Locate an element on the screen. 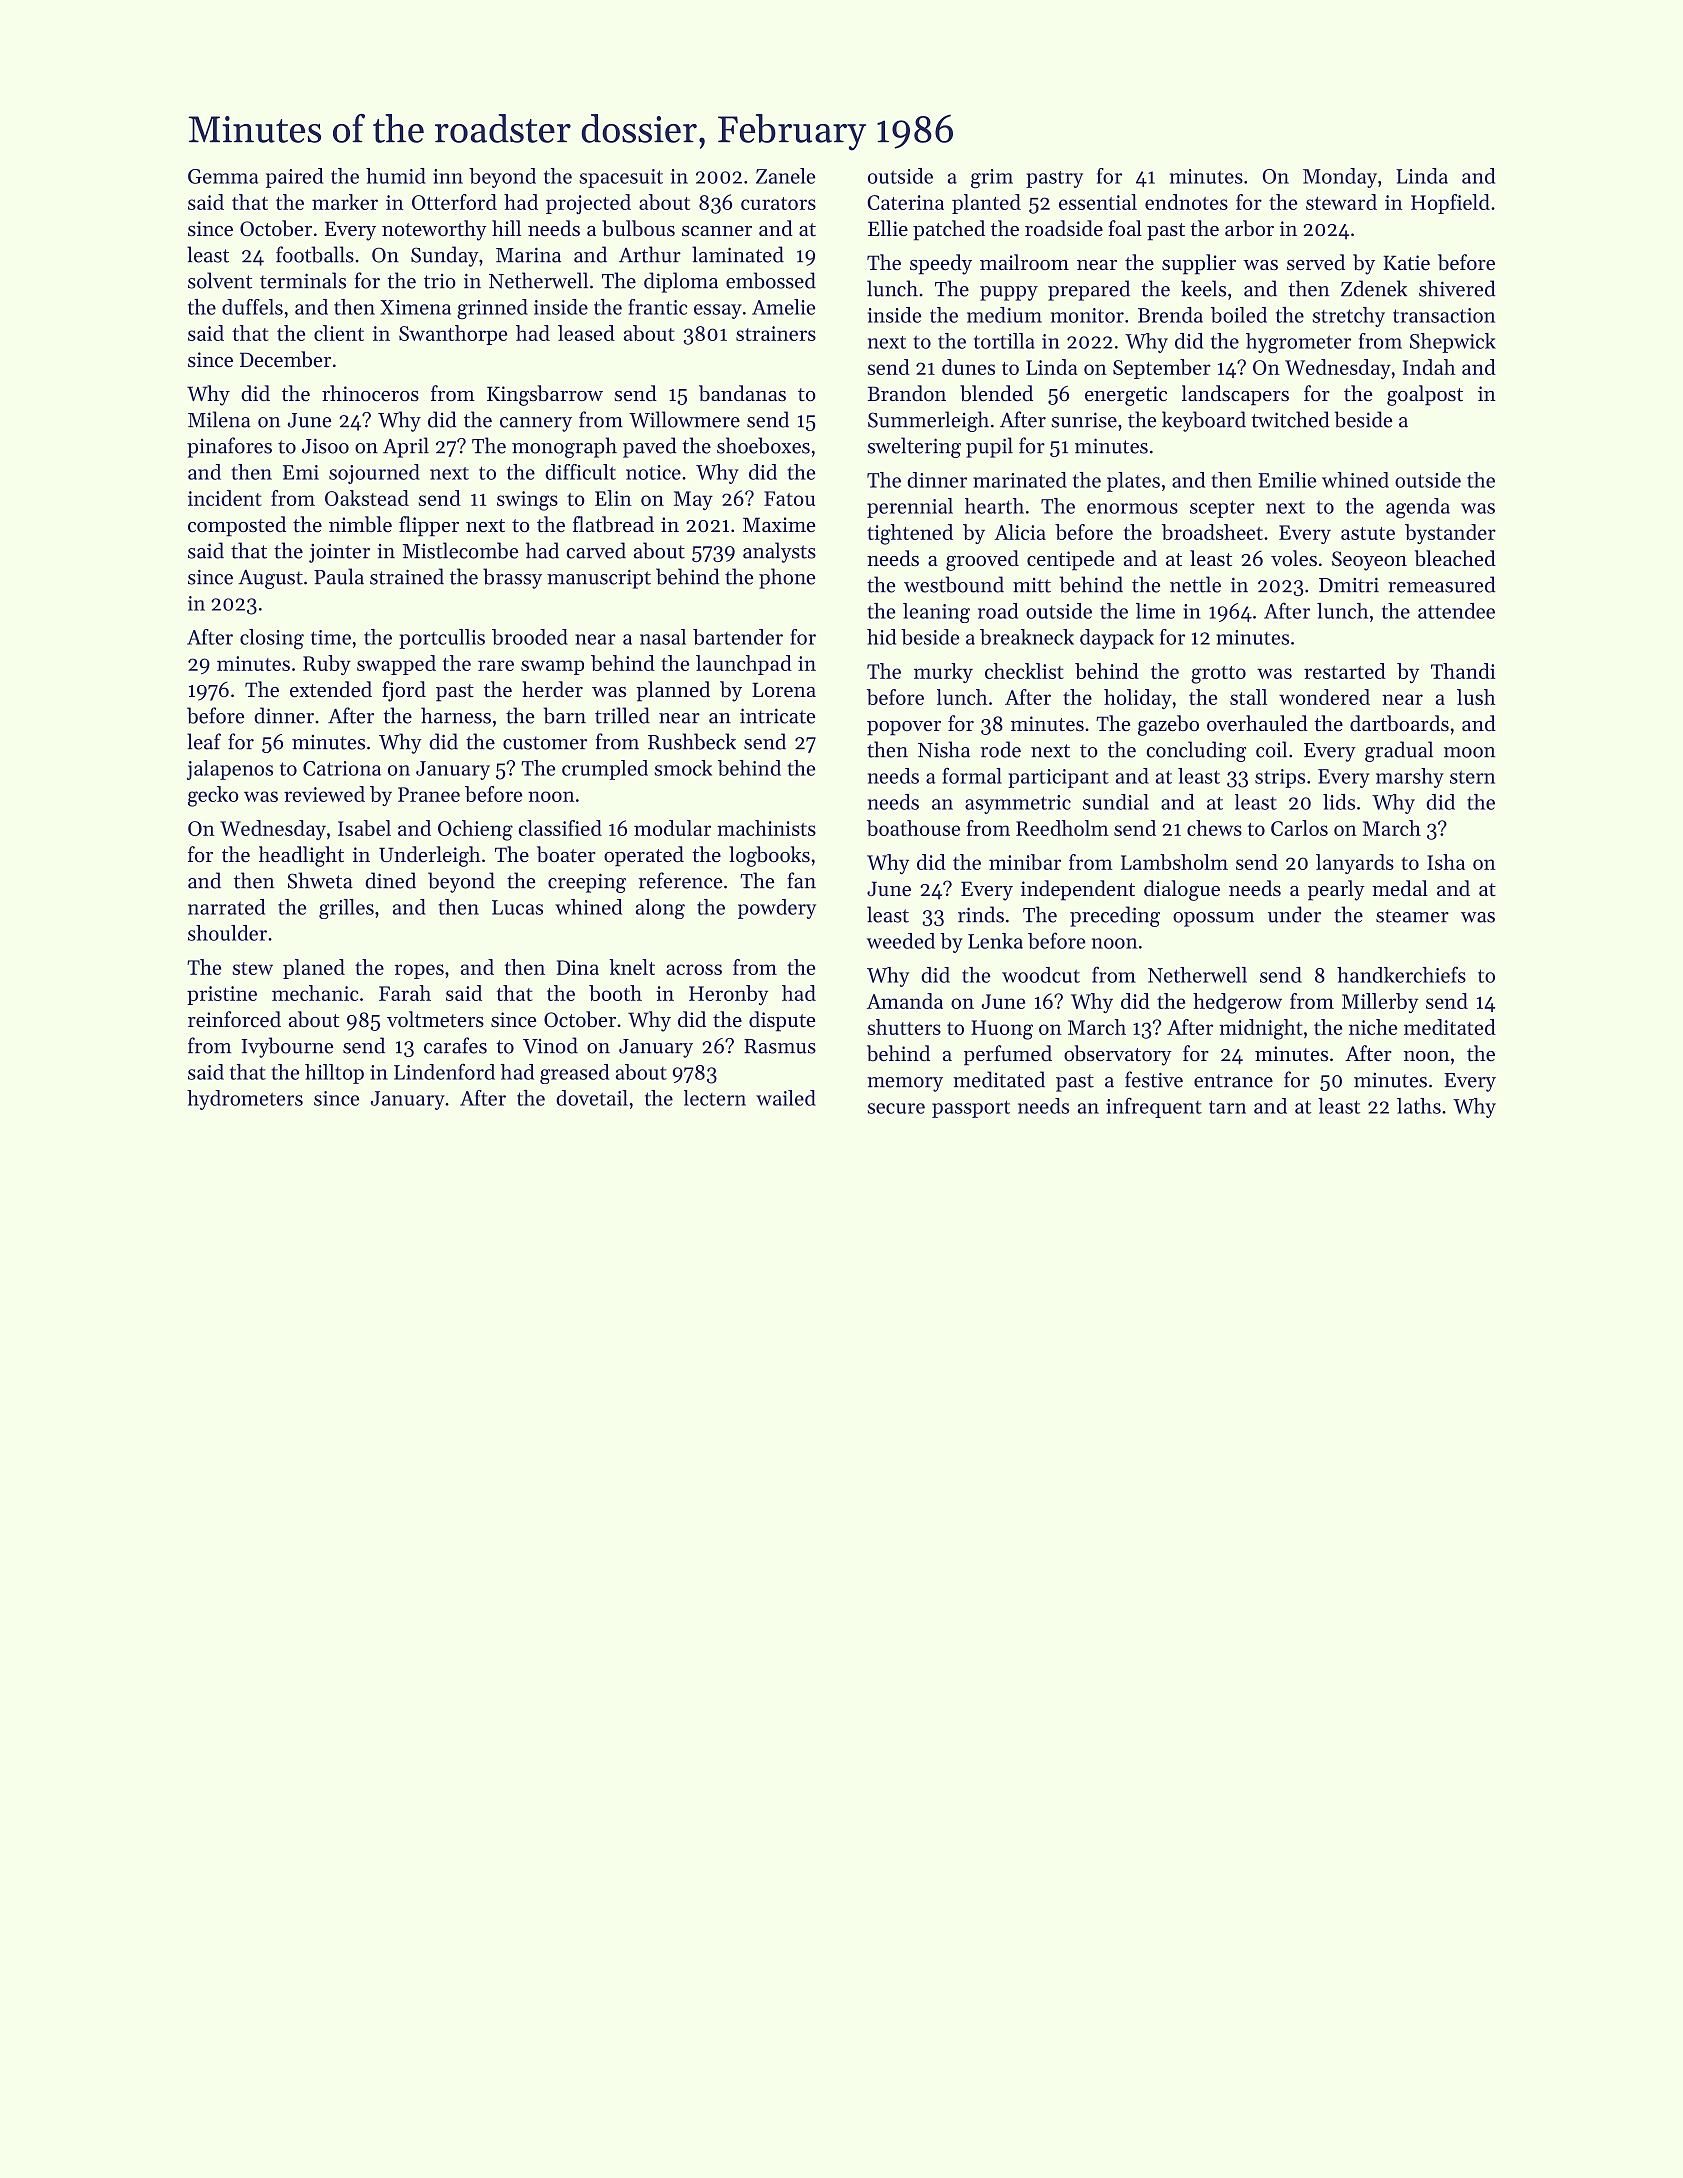  bandanas is located at coordinates (742, 393).
